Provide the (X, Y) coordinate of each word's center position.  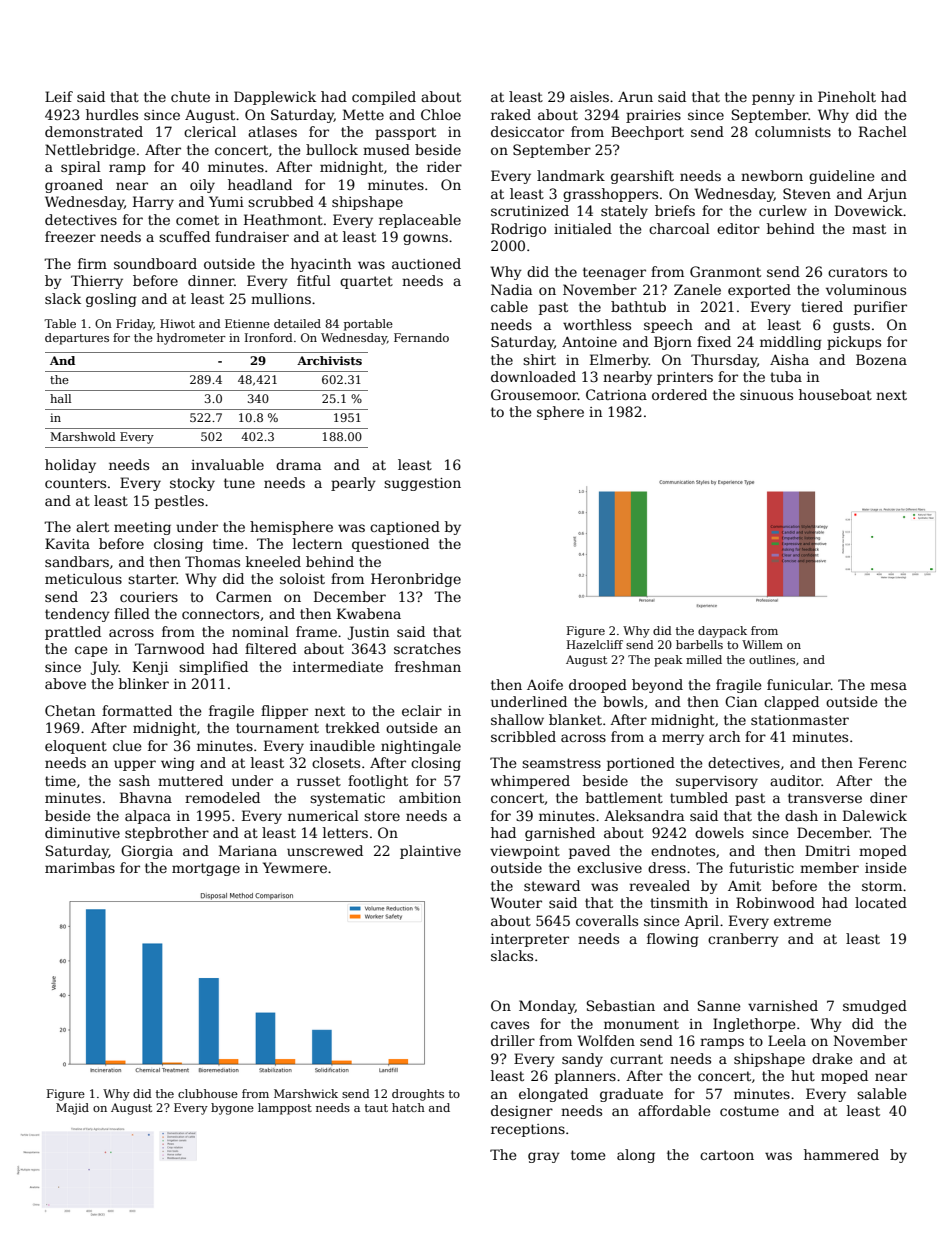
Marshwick (306, 1093)
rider (444, 166)
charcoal (679, 228)
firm (92, 263)
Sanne (719, 1005)
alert (92, 526)
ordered (679, 394)
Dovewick (869, 210)
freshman (428, 666)
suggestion (422, 484)
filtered (271, 648)
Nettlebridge (90, 151)
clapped (791, 703)
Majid (72, 1109)
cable (509, 306)
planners (585, 1077)
